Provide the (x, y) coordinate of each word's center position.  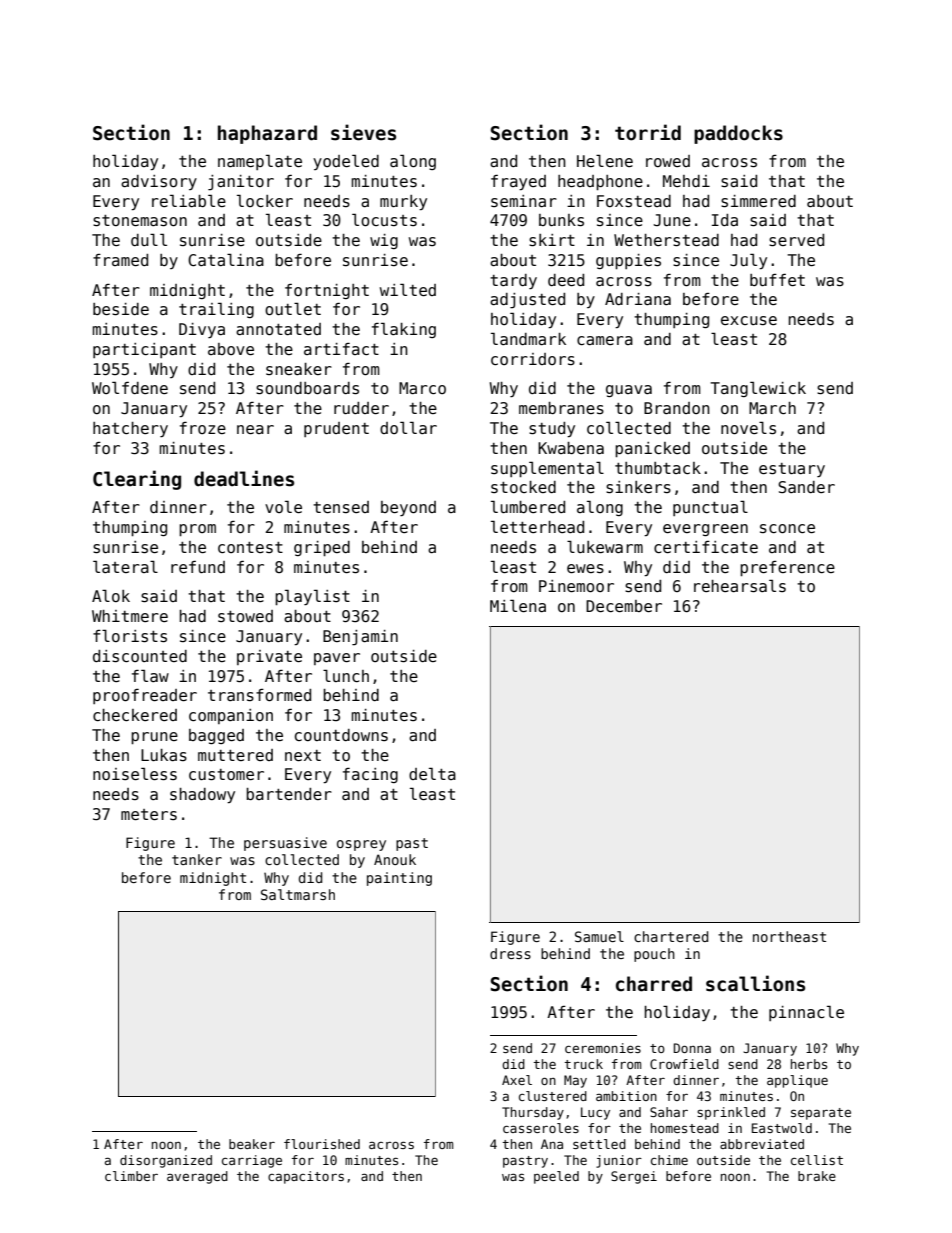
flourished (322, 1144)
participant (144, 350)
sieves (363, 132)
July (748, 261)
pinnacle (806, 1013)
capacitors (306, 1177)
